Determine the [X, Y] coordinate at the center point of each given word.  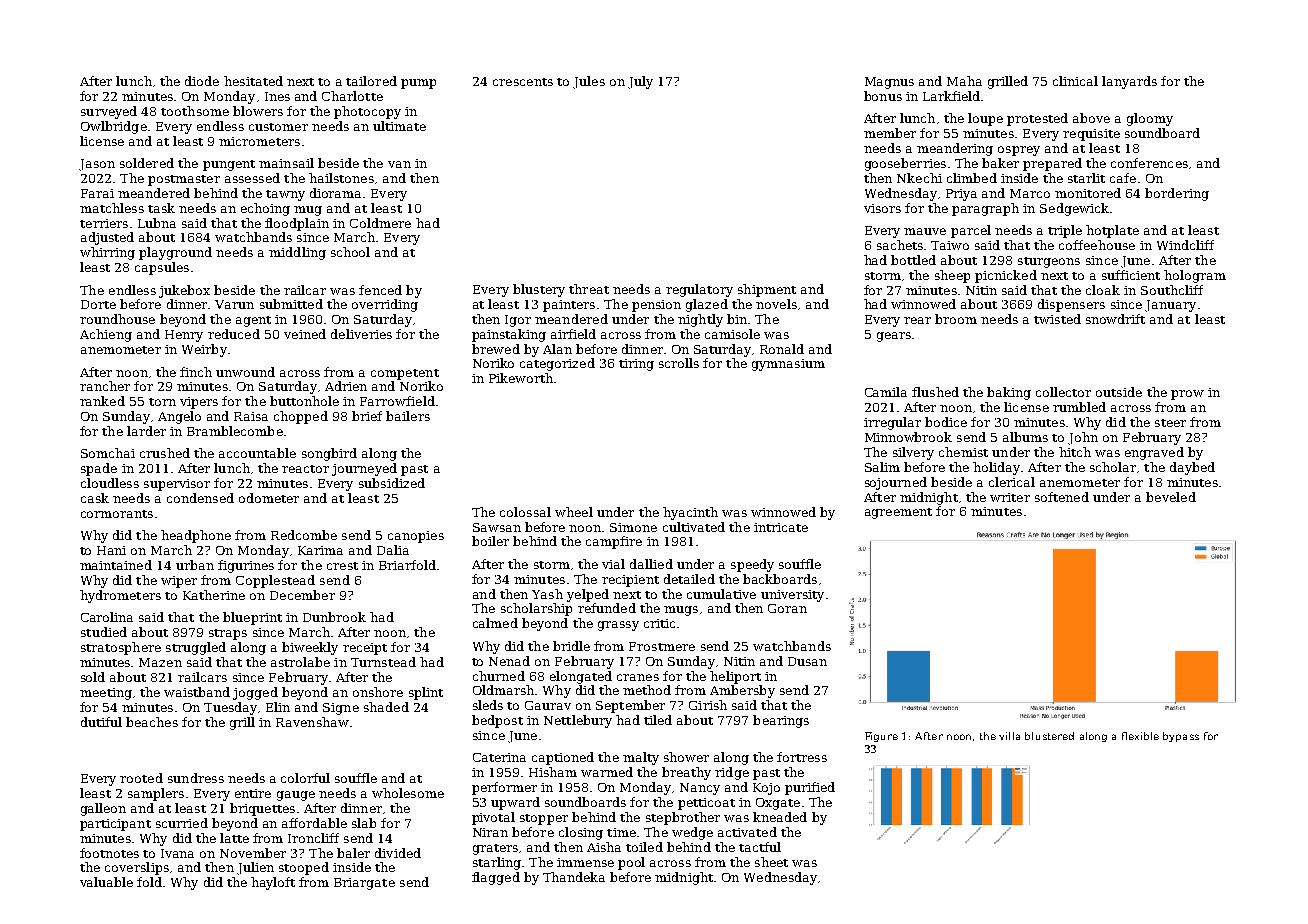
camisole [732, 334]
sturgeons [1049, 262]
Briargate [364, 884]
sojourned [896, 483]
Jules [589, 82]
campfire [614, 542]
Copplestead [275, 581]
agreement [898, 513]
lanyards [1129, 82]
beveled [1171, 497]
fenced [380, 290]
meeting [106, 694]
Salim [882, 467]
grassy [618, 626]
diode [202, 81]
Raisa [251, 416]
